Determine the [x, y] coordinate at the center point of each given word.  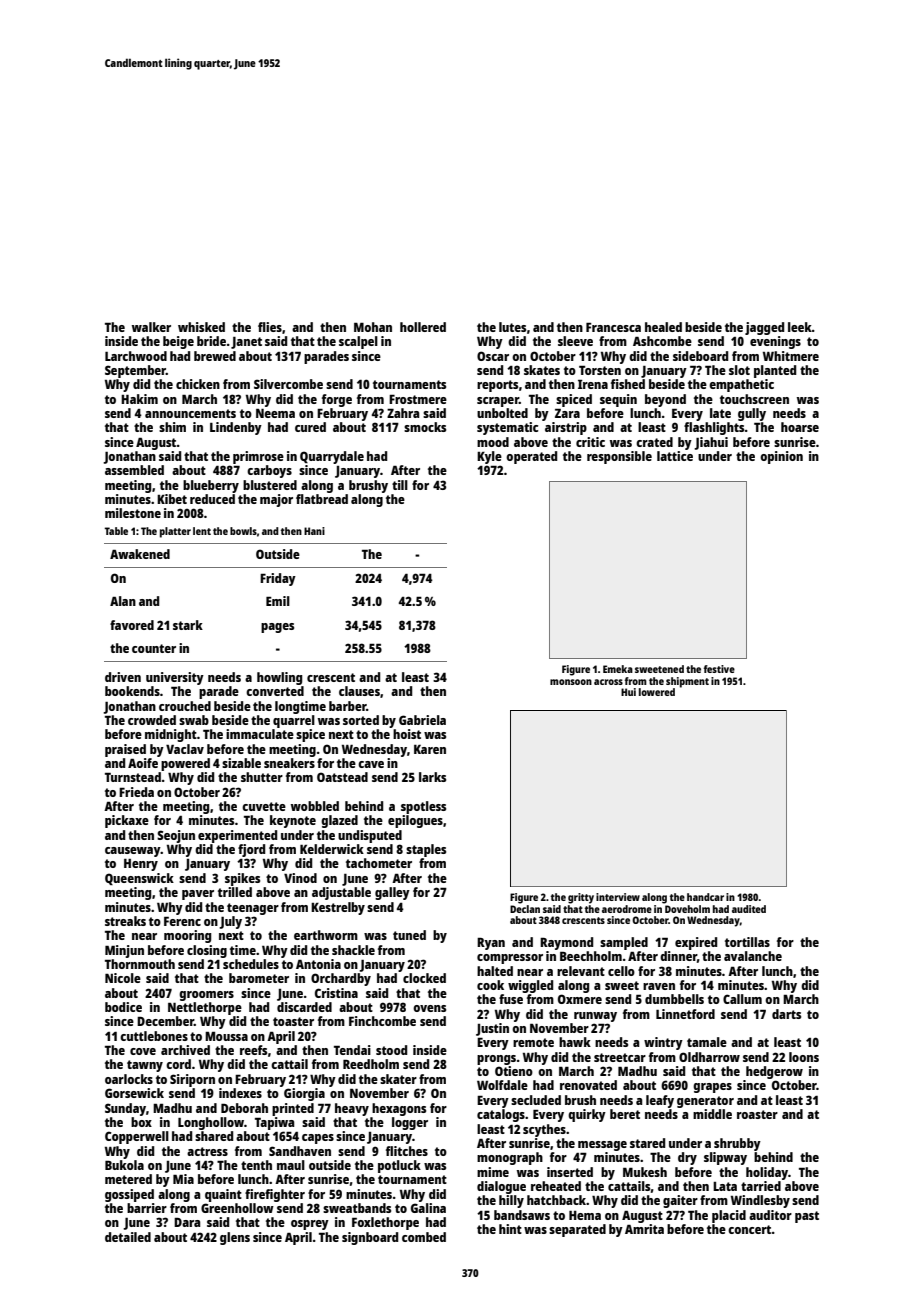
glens [235, 1238]
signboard [370, 1238]
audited [749, 909]
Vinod [300, 878]
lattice [675, 456]
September [135, 371]
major [276, 500]
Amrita [644, 1229]
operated [531, 457]
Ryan [491, 944]
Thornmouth [140, 964]
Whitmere [791, 356]
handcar [705, 897]
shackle [353, 950]
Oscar [493, 356]
